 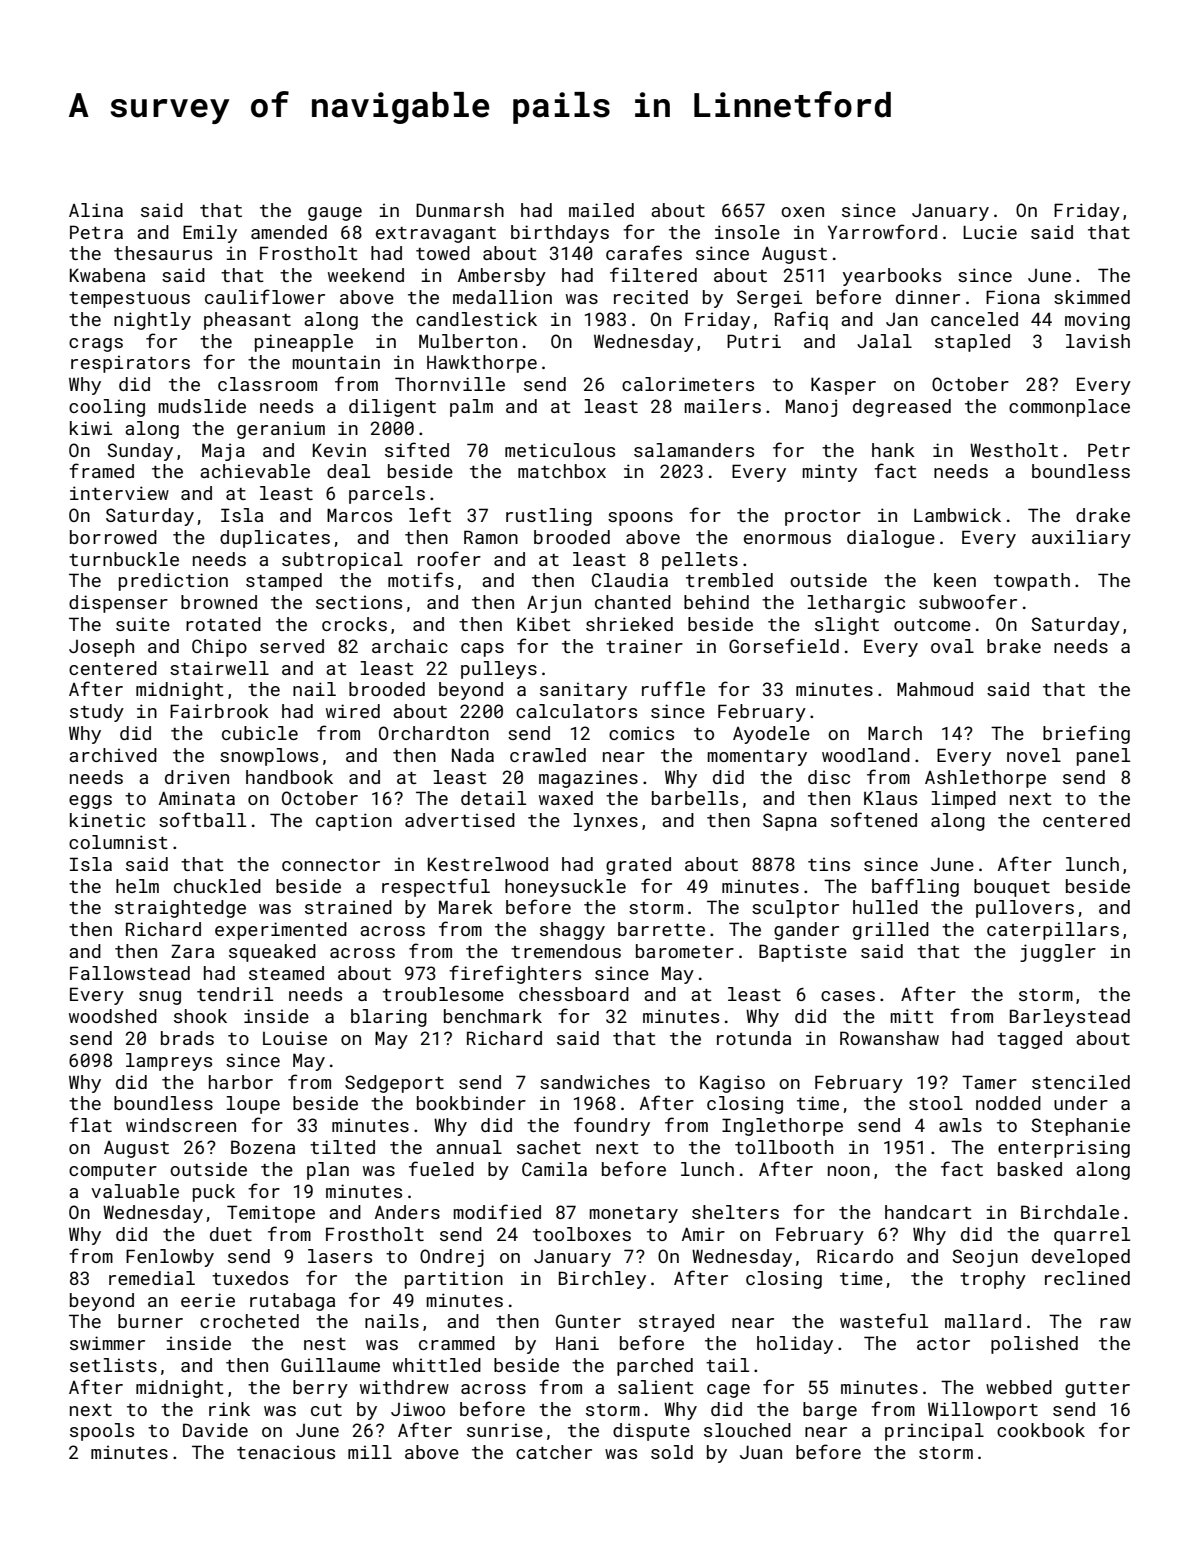 What do you see at coordinates (892, 277) in the image?
I see `yearbooks` at bounding box center [892, 277].
